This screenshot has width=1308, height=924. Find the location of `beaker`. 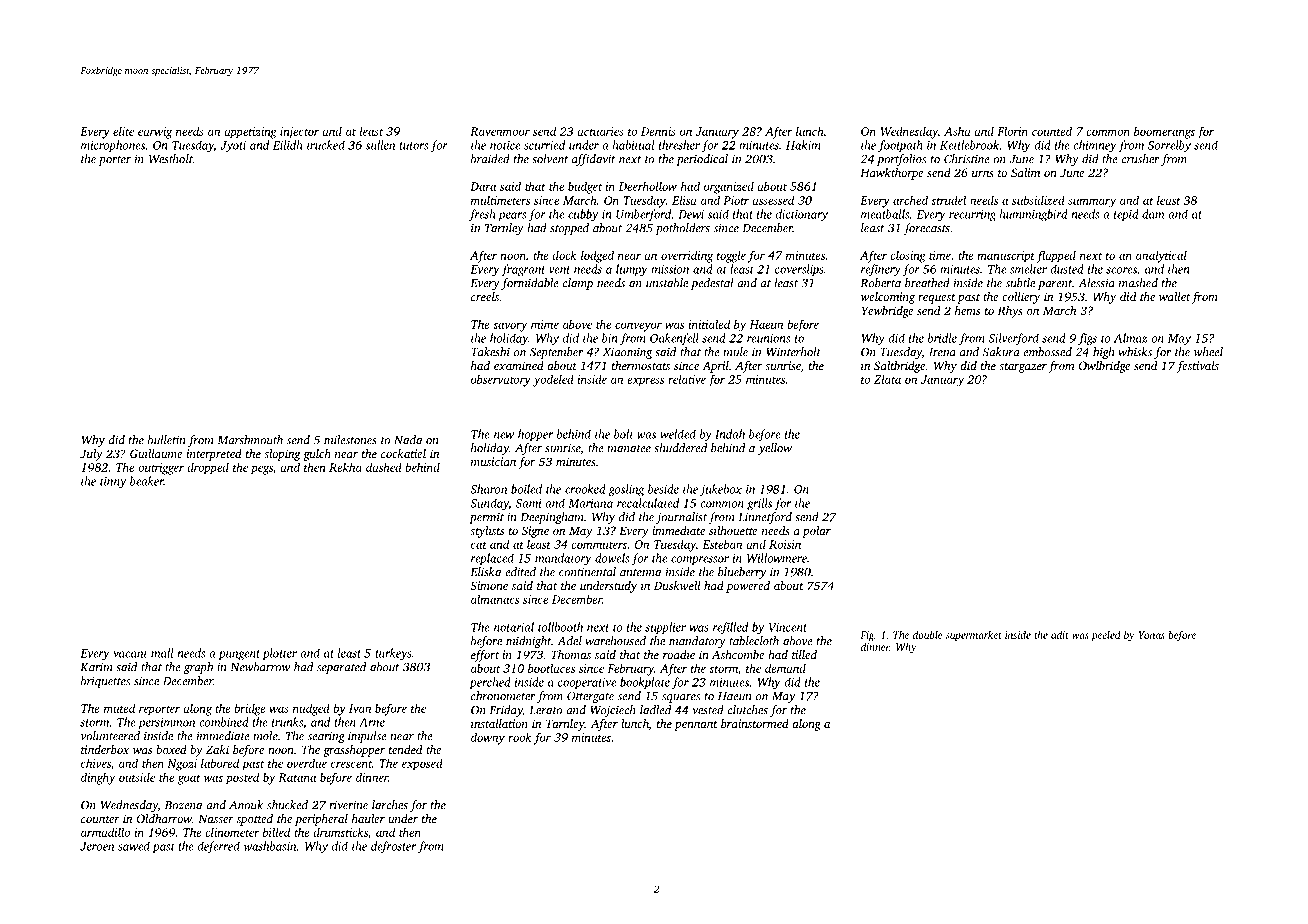

beaker is located at coordinates (147, 481).
